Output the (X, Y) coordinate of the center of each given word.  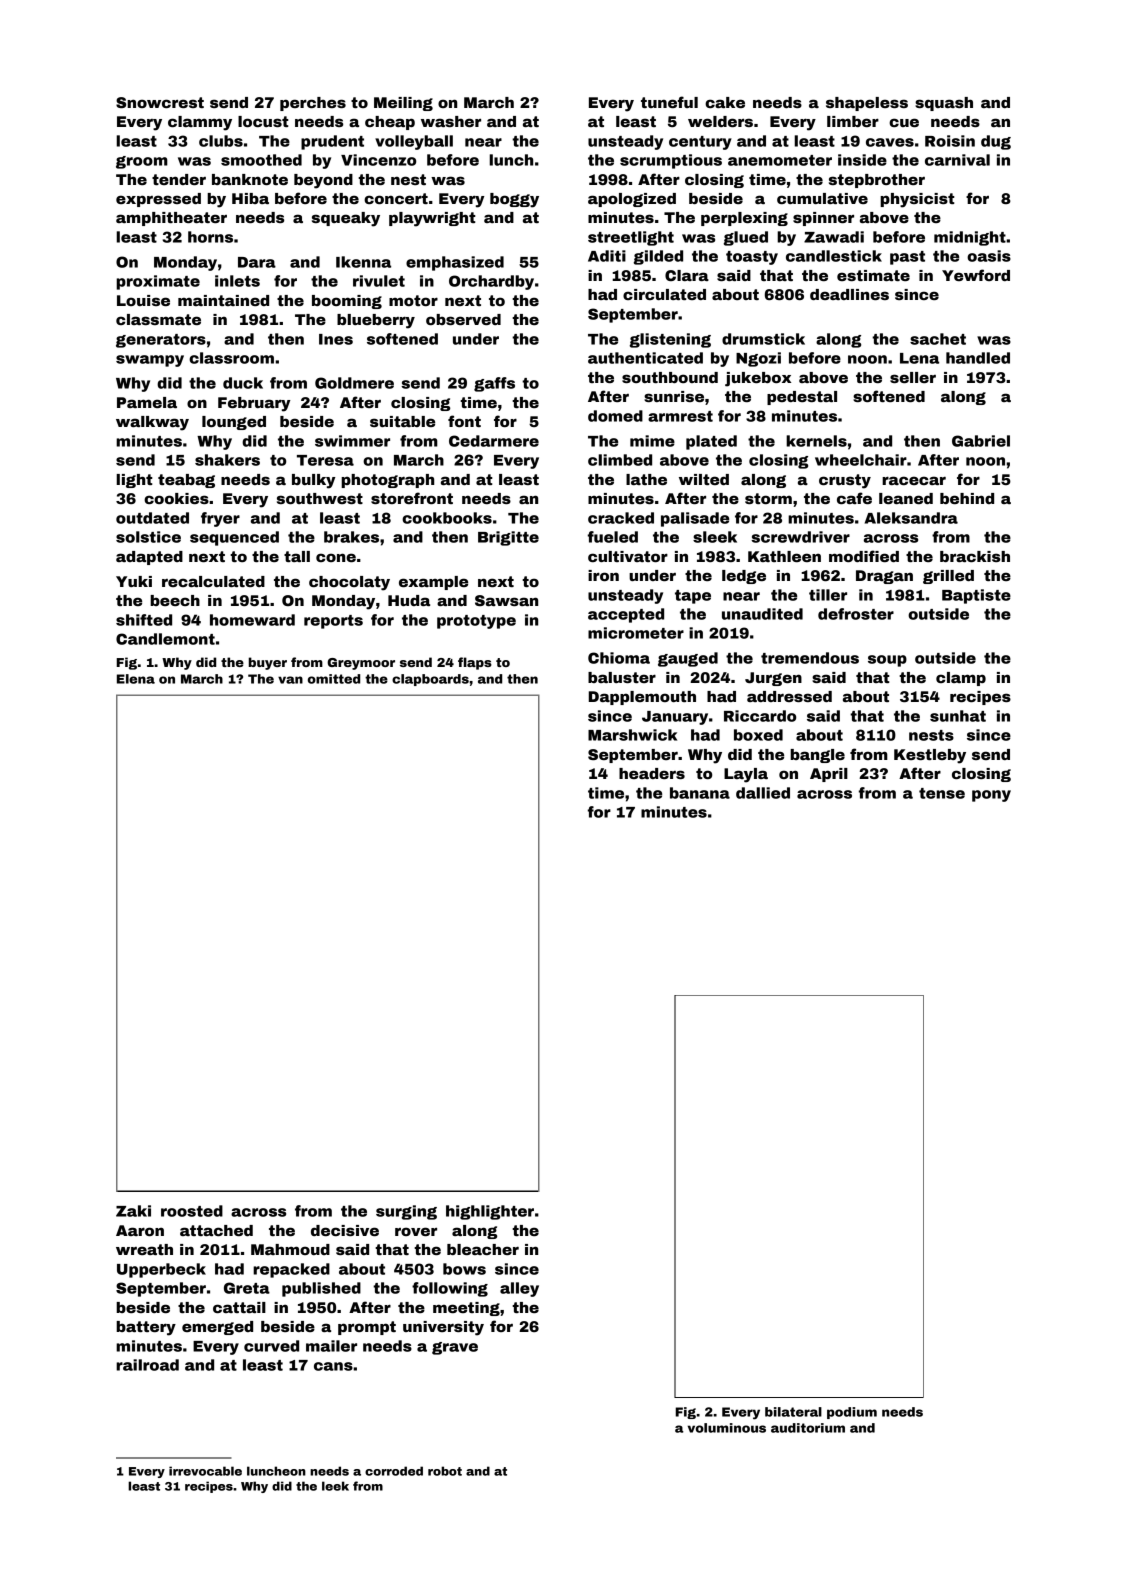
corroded (394, 1471)
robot (445, 1471)
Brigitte (508, 538)
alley (519, 1289)
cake (725, 102)
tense (942, 793)
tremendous (810, 658)
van (290, 680)
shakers (227, 460)
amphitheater (171, 219)
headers (652, 773)
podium (852, 1413)
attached (216, 1230)
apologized (632, 200)
